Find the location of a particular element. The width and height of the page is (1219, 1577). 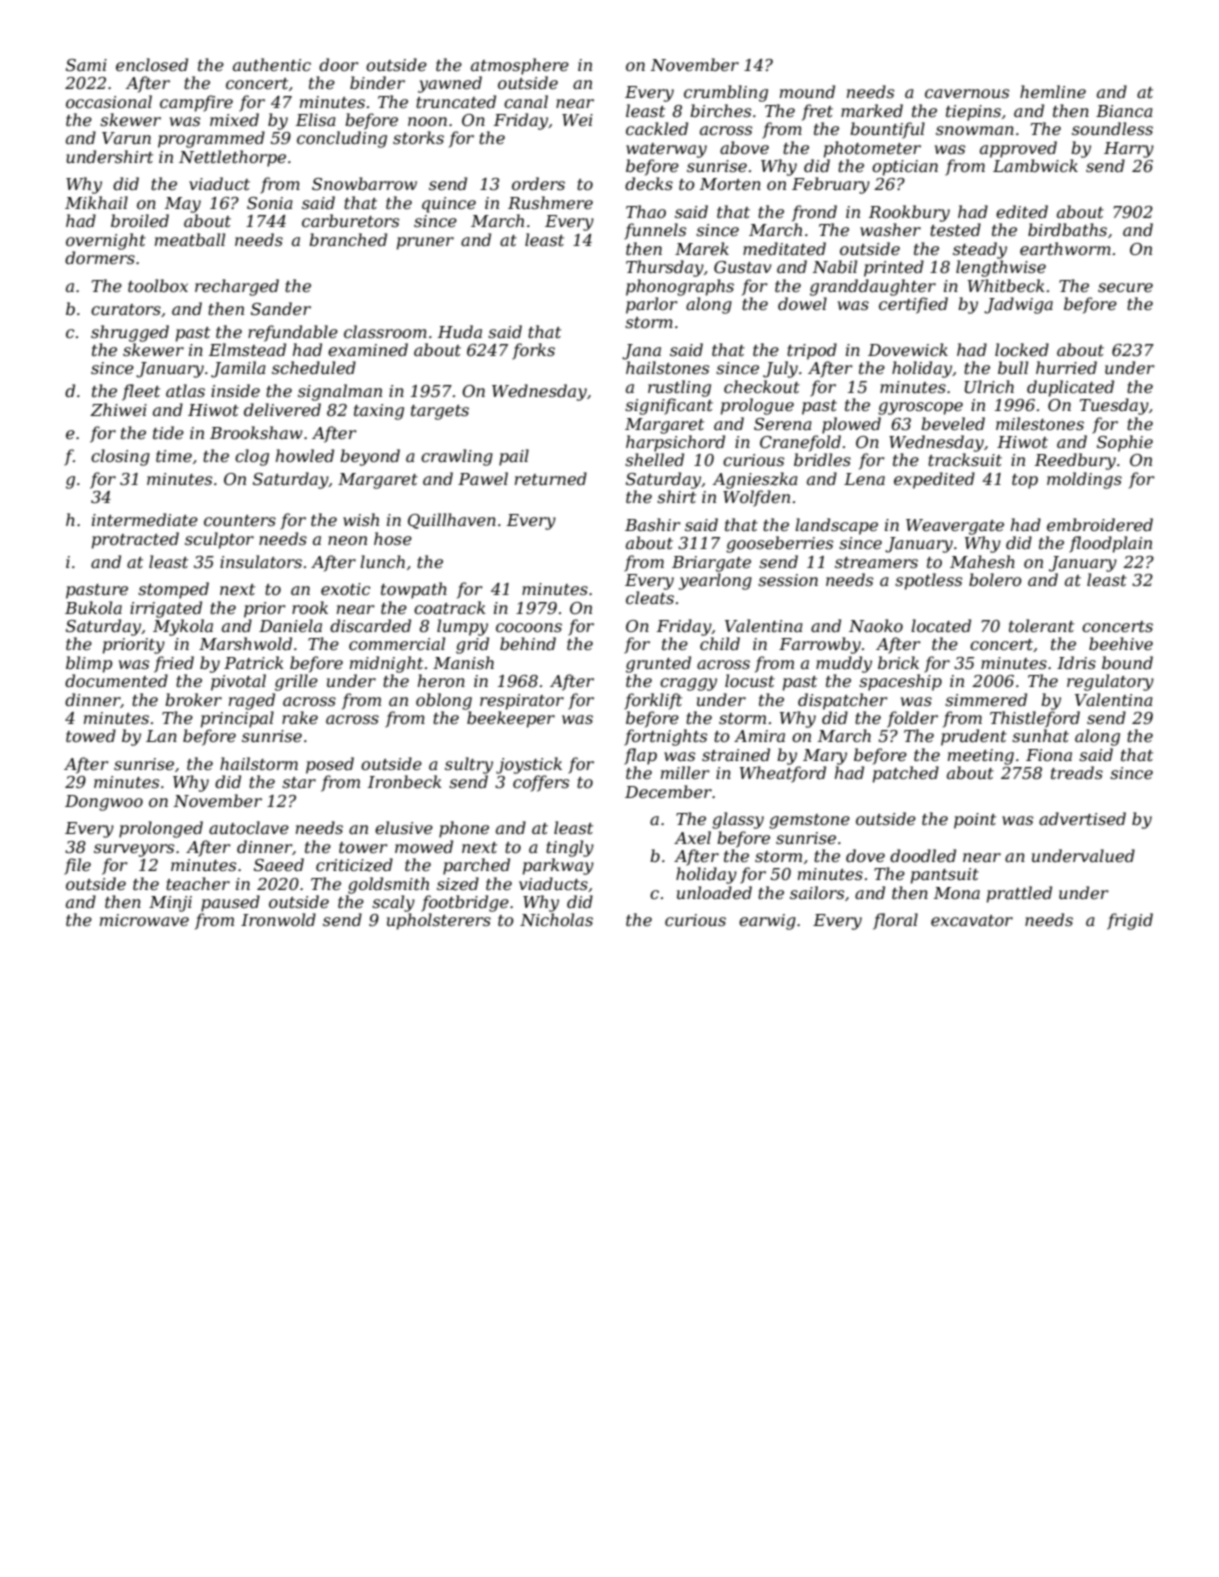

Ironbeck is located at coordinates (405, 781).
